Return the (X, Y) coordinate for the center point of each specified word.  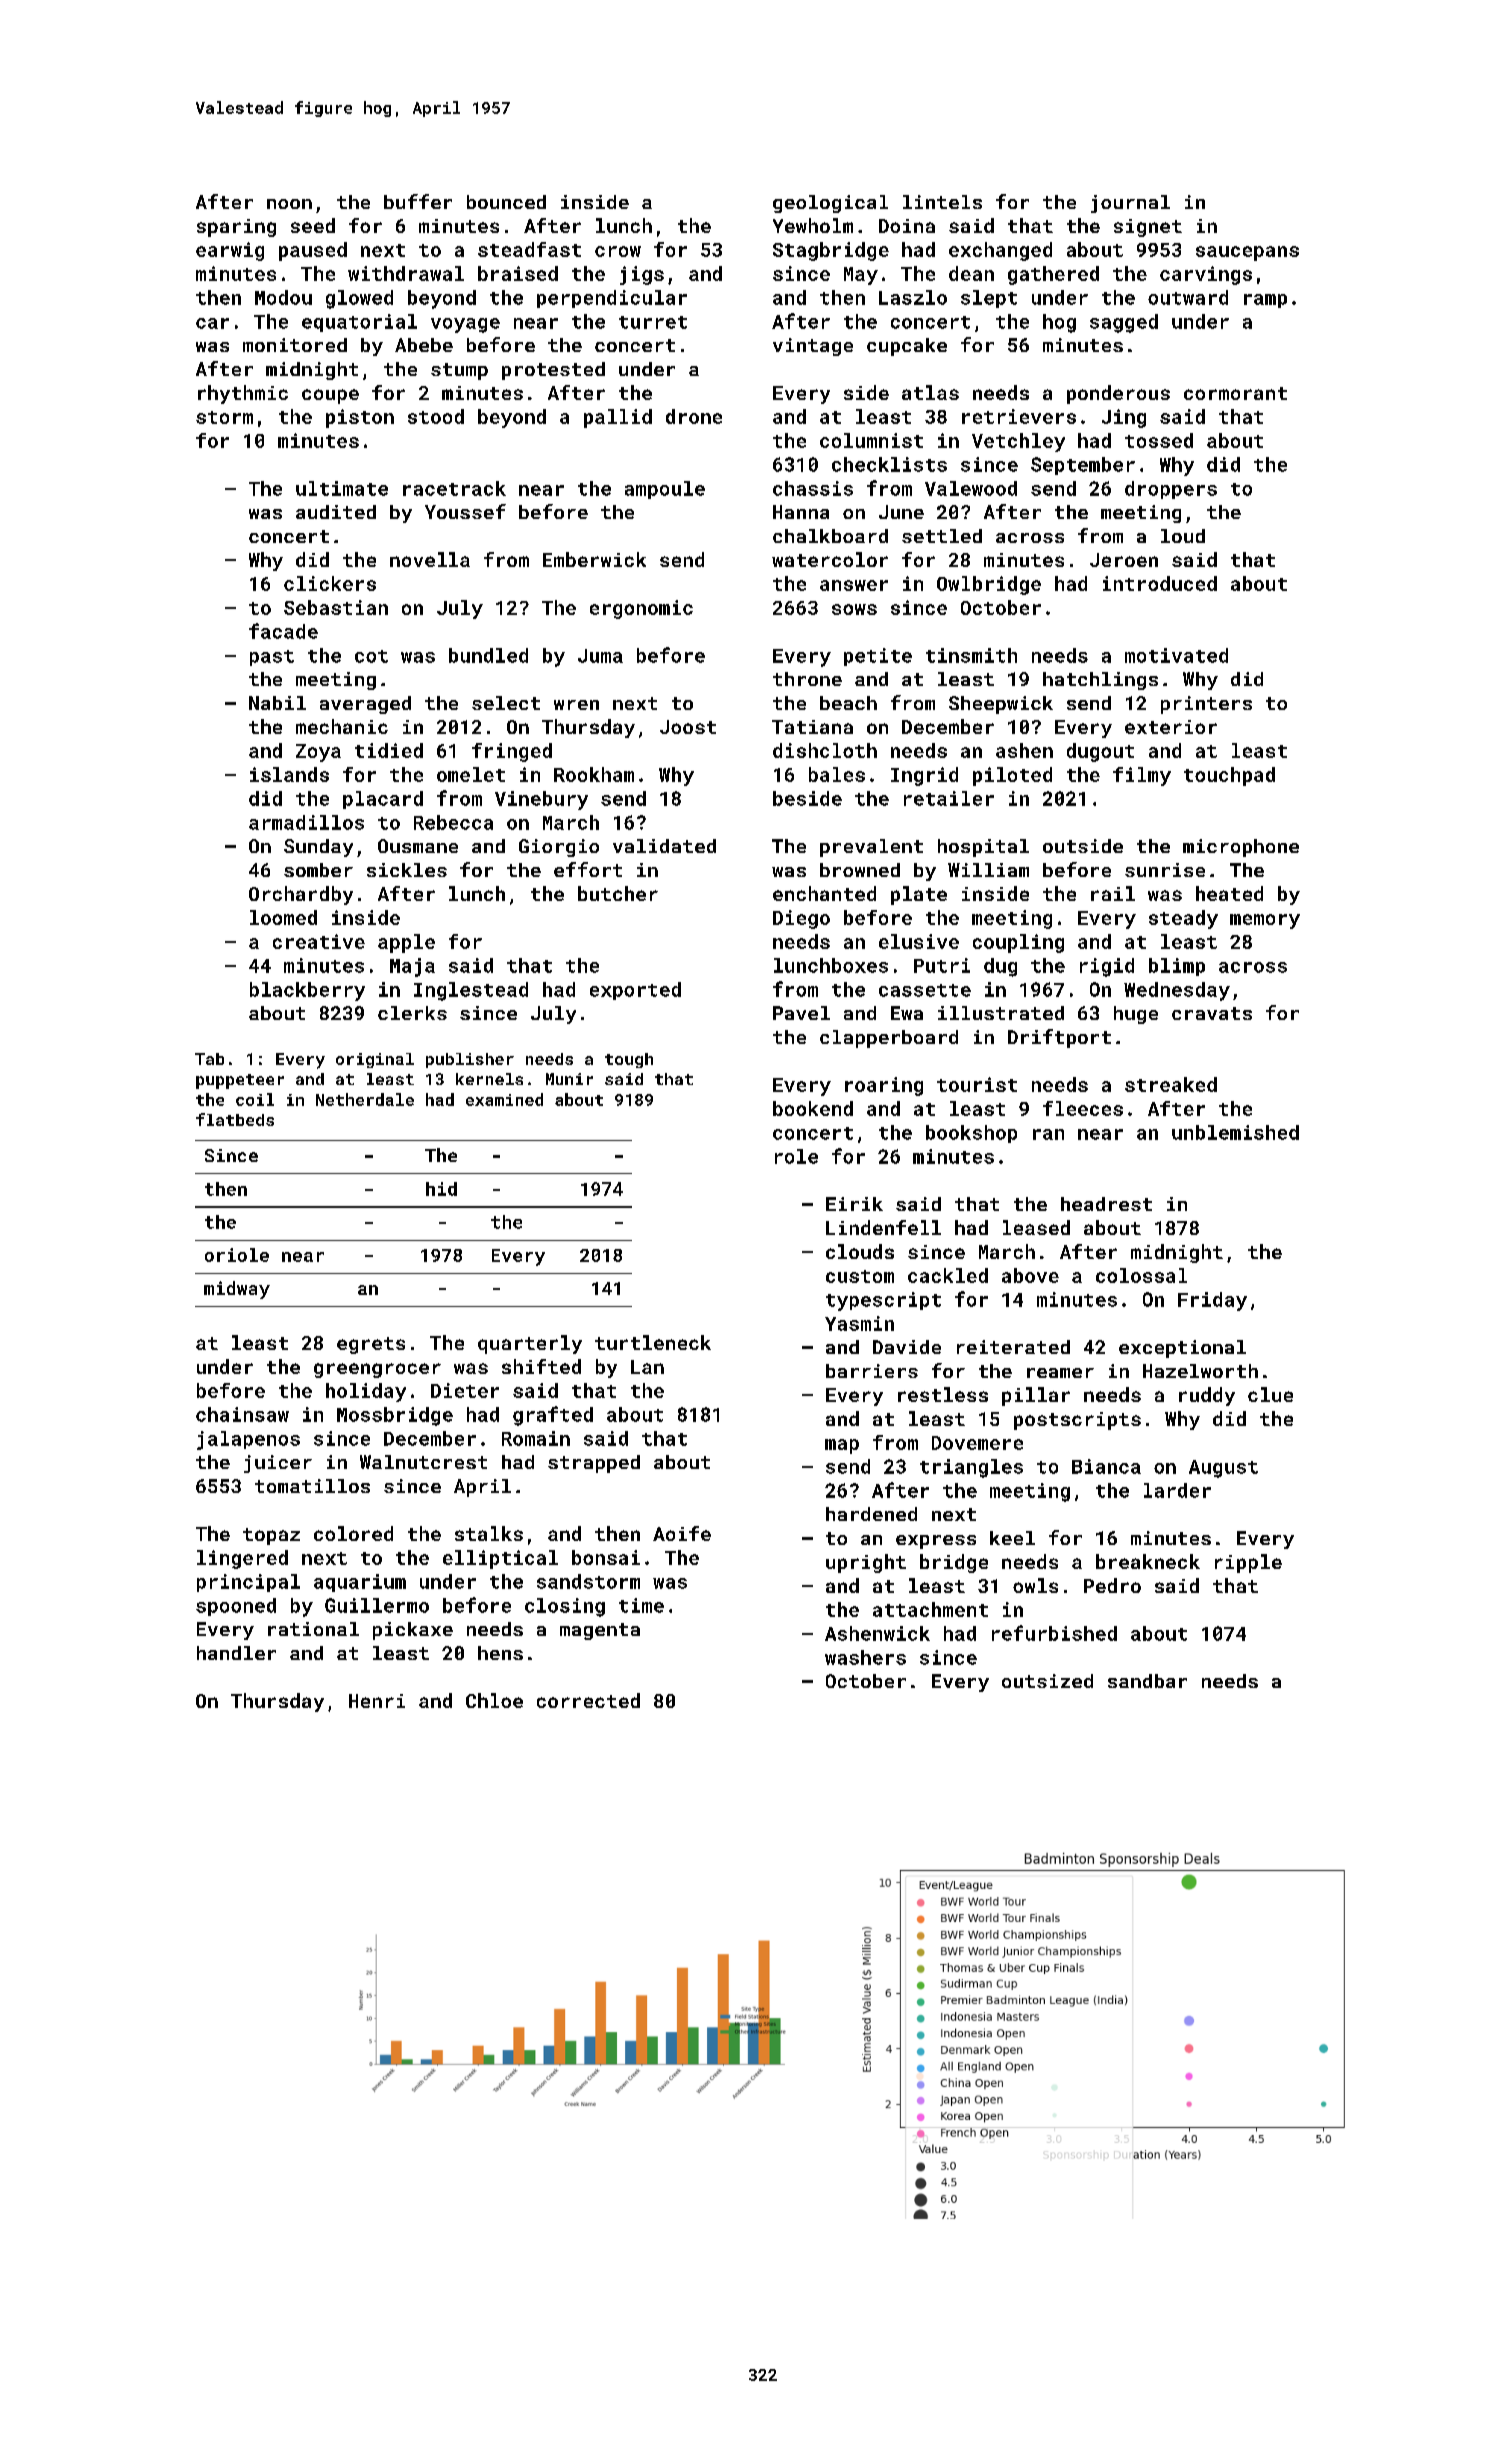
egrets (371, 1345)
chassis (813, 488)
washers (865, 1657)
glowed (359, 299)
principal (248, 1583)
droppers (1171, 490)
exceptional (1182, 1349)
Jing (1124, 418)
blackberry (307, 991)
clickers (330, 583)
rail (1113, 893)
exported (635, 991)
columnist (871, 440)
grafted (553, 1416)
